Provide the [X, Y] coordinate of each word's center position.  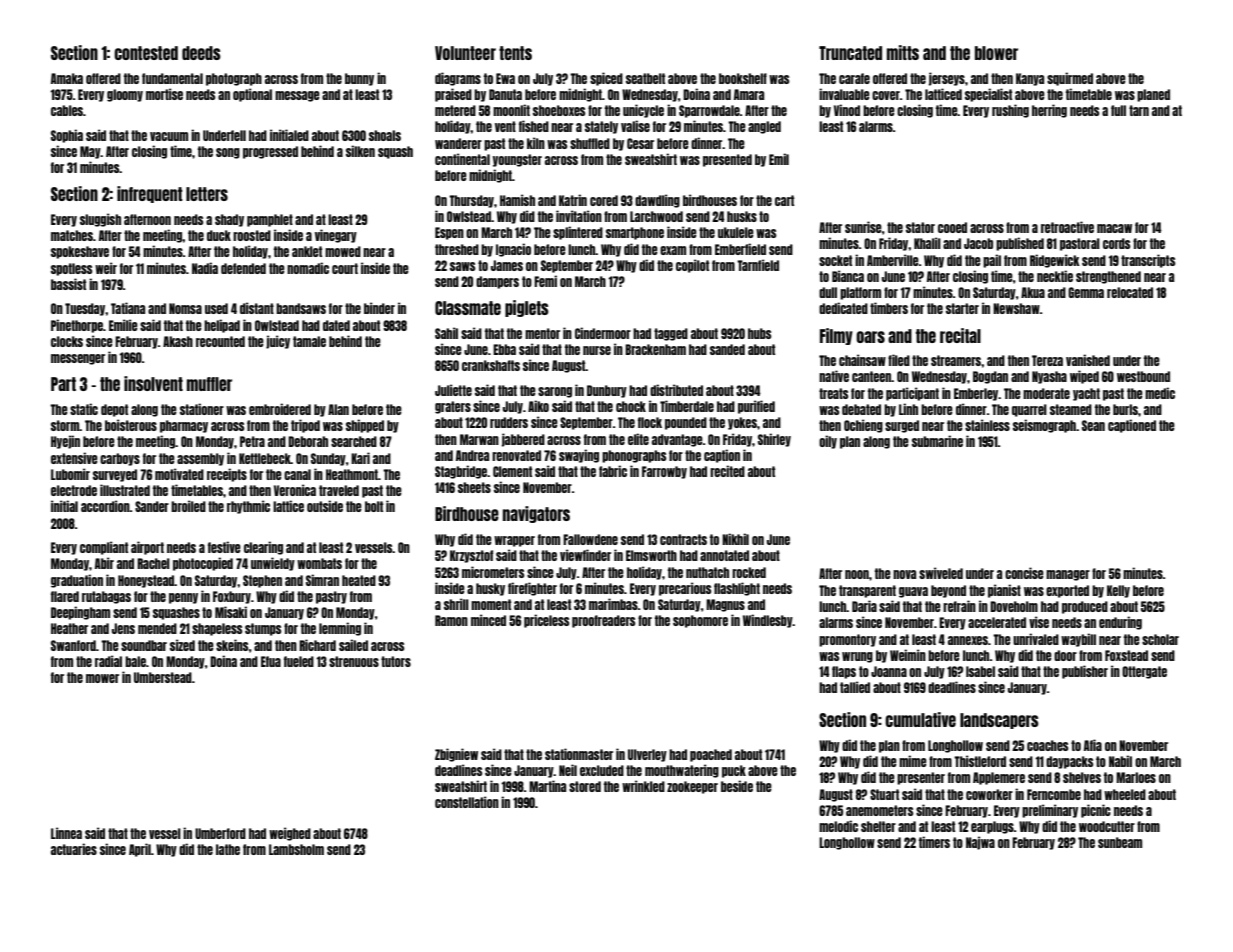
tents [515, 53]
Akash [178, 341]
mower [102, 678]
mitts [903, 52]
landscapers [999, 721]
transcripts [1148, 261]
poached [711, 755]
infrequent [150, 194]
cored [604, 200]
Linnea [66, 833]
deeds [201, 53]
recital [960, 335]
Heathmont [352, 474]
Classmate [468, 308]
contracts [683, 539]
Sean [1093, 425]
